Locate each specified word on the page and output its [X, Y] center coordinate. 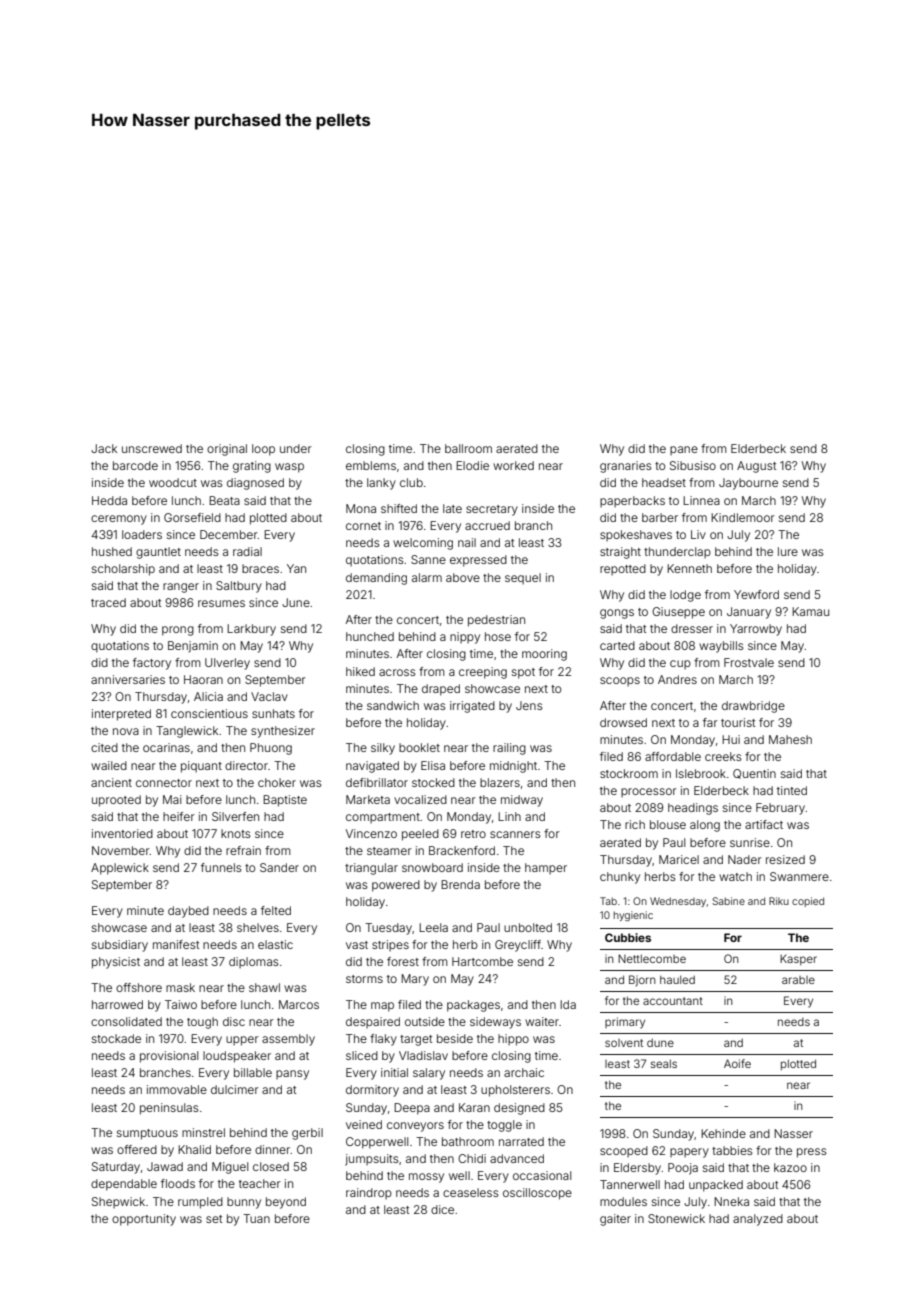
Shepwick [118, 1202]
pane [684, 450]
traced [108, 602]
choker [277, 782]
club [411, 482]
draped [441, 690]
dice [442, 1209]
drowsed [623, 722]
